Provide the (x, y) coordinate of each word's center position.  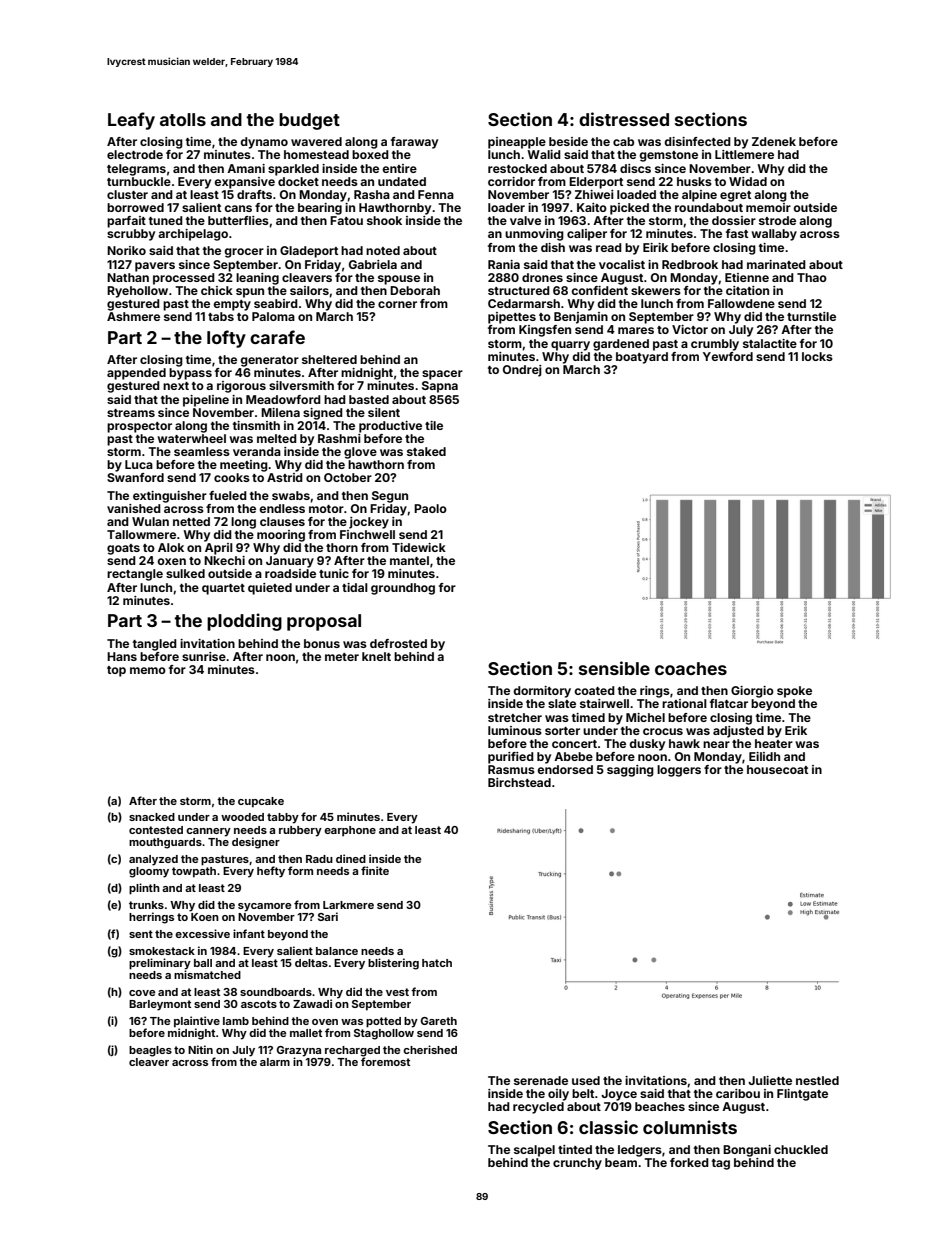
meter (342, 657)
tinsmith (256, 425)
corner (397, 304)
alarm (275, 1062)
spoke (794, 692)
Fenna (436, 194)
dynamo (264, 143)
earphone (350, 831)
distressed (624, 119)
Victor (690, 329)
